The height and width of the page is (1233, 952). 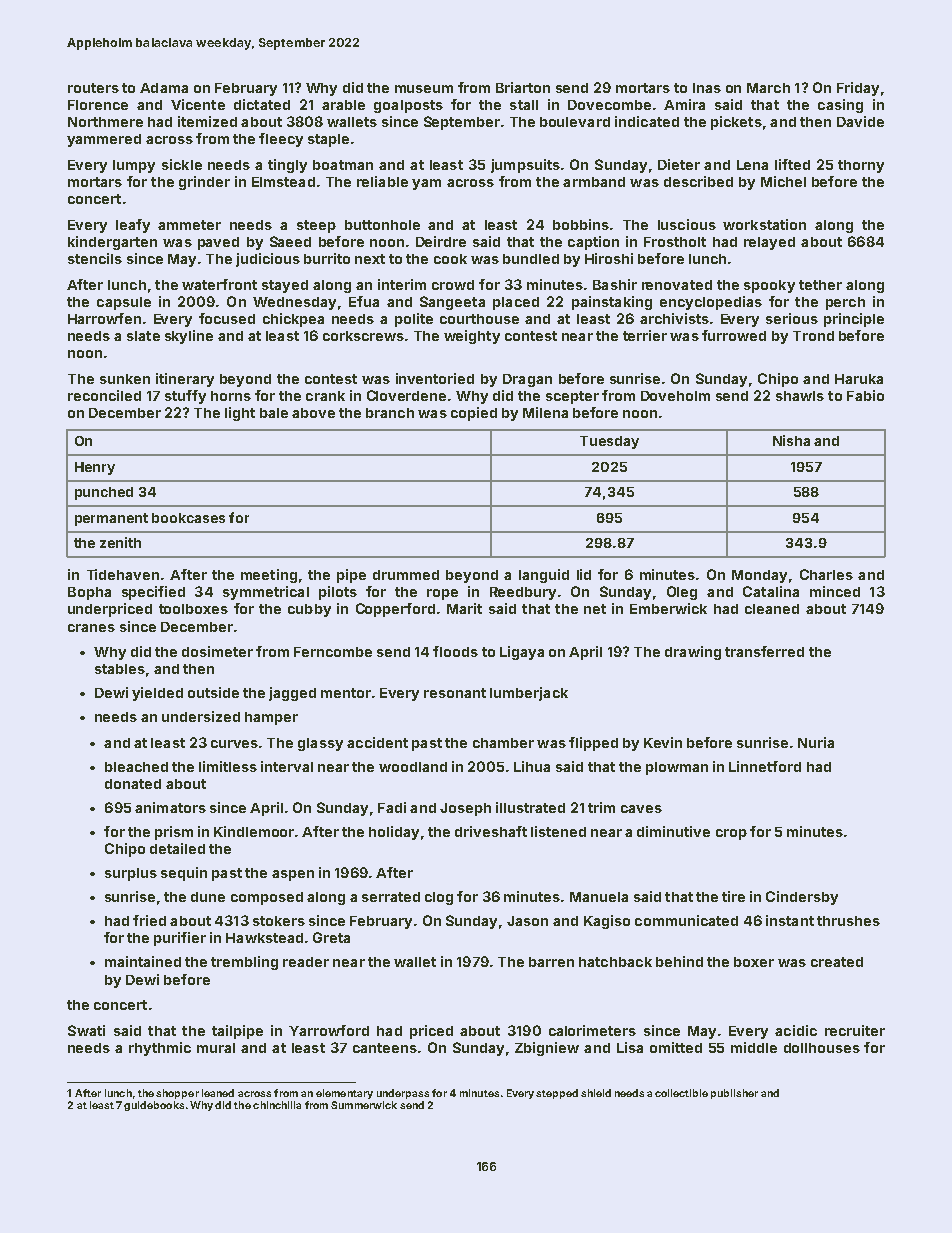 What do you see at coordinates (364, 1105) in the page?
I see `Summerwick` at bounding box center [364, 1105].
